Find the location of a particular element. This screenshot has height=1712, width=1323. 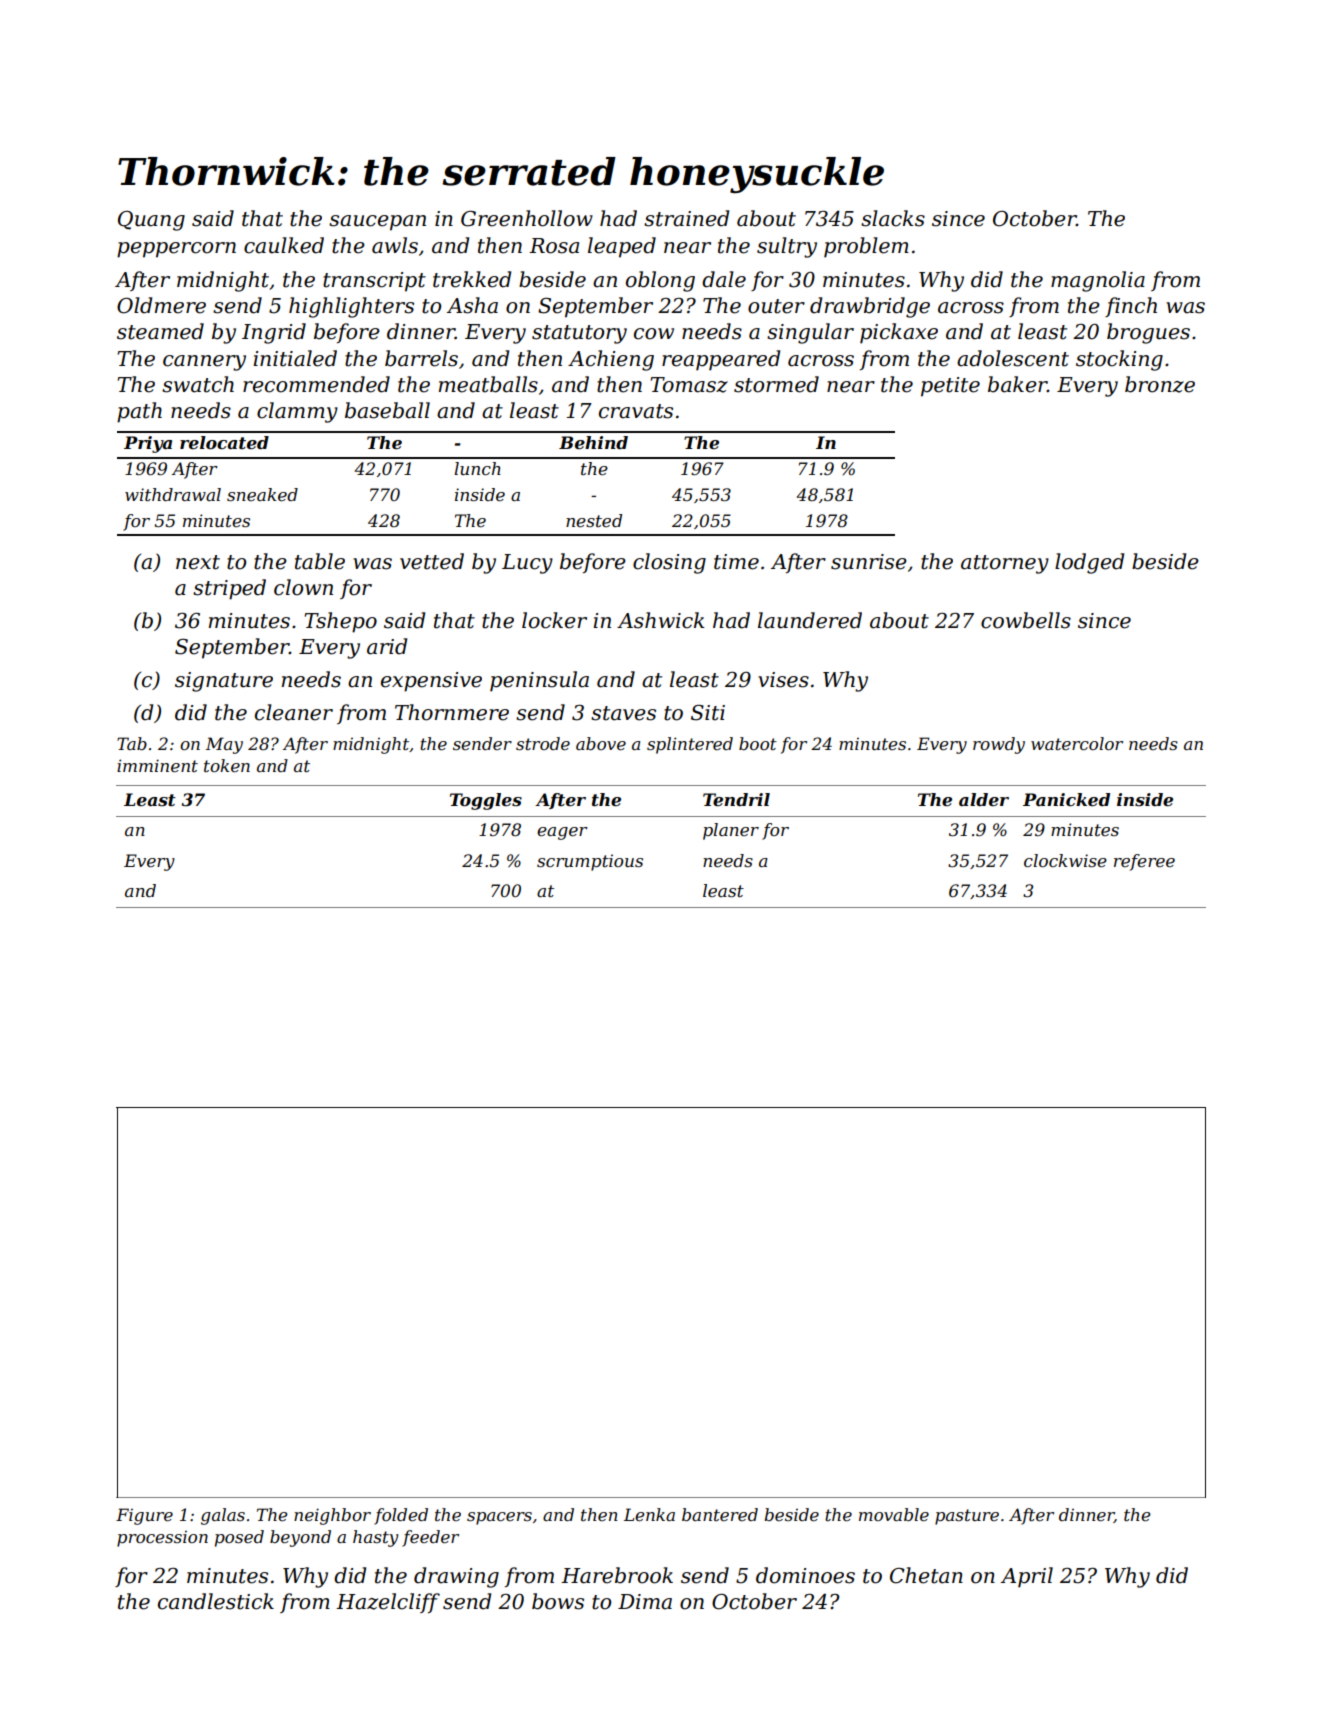

strained is located at coordinates (686, 218).
